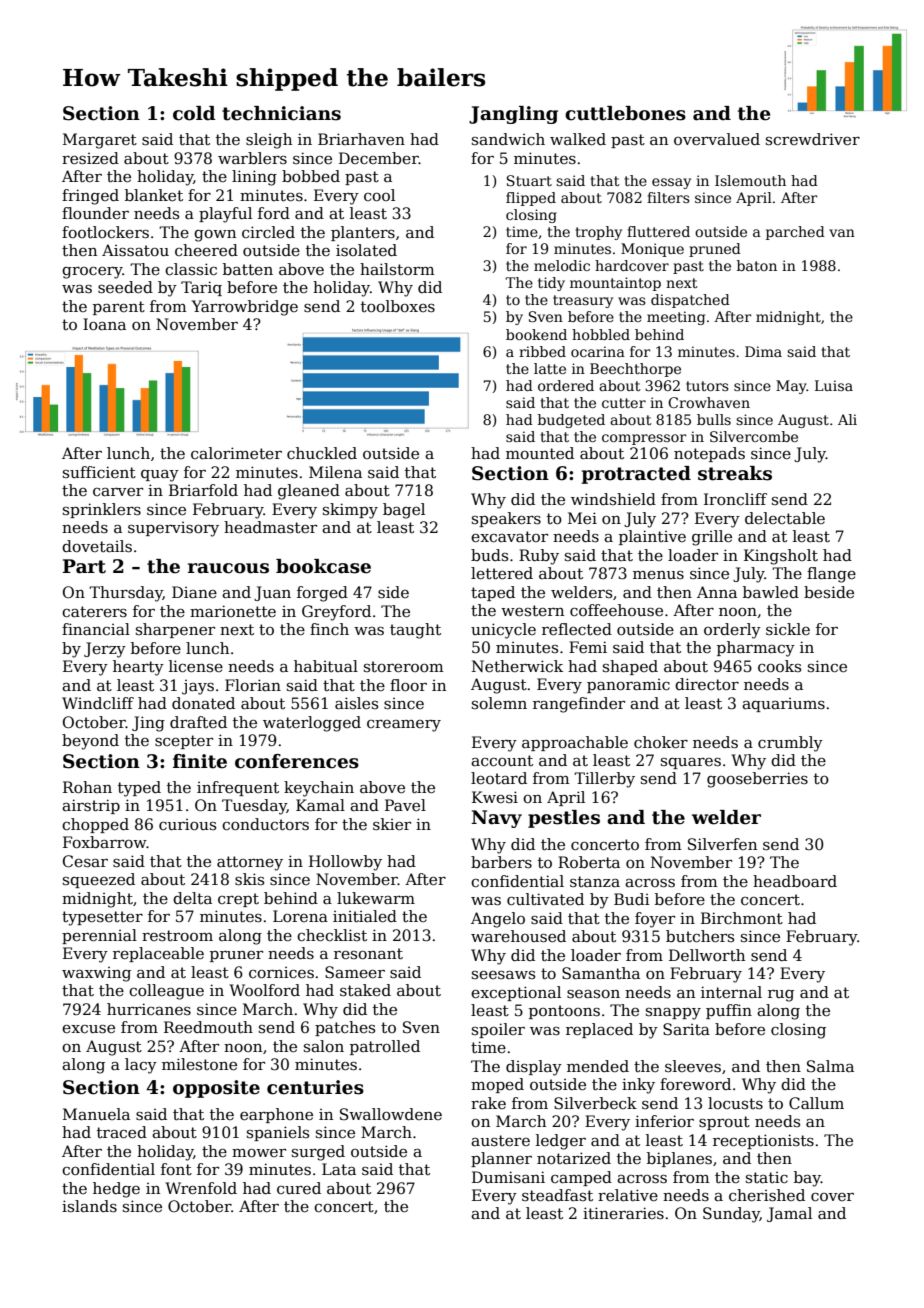 This image has height=1308, width=924. What do you see at coordinates (502, 573) in the image?
I see `lettered` at bounding box center [502, 573].
